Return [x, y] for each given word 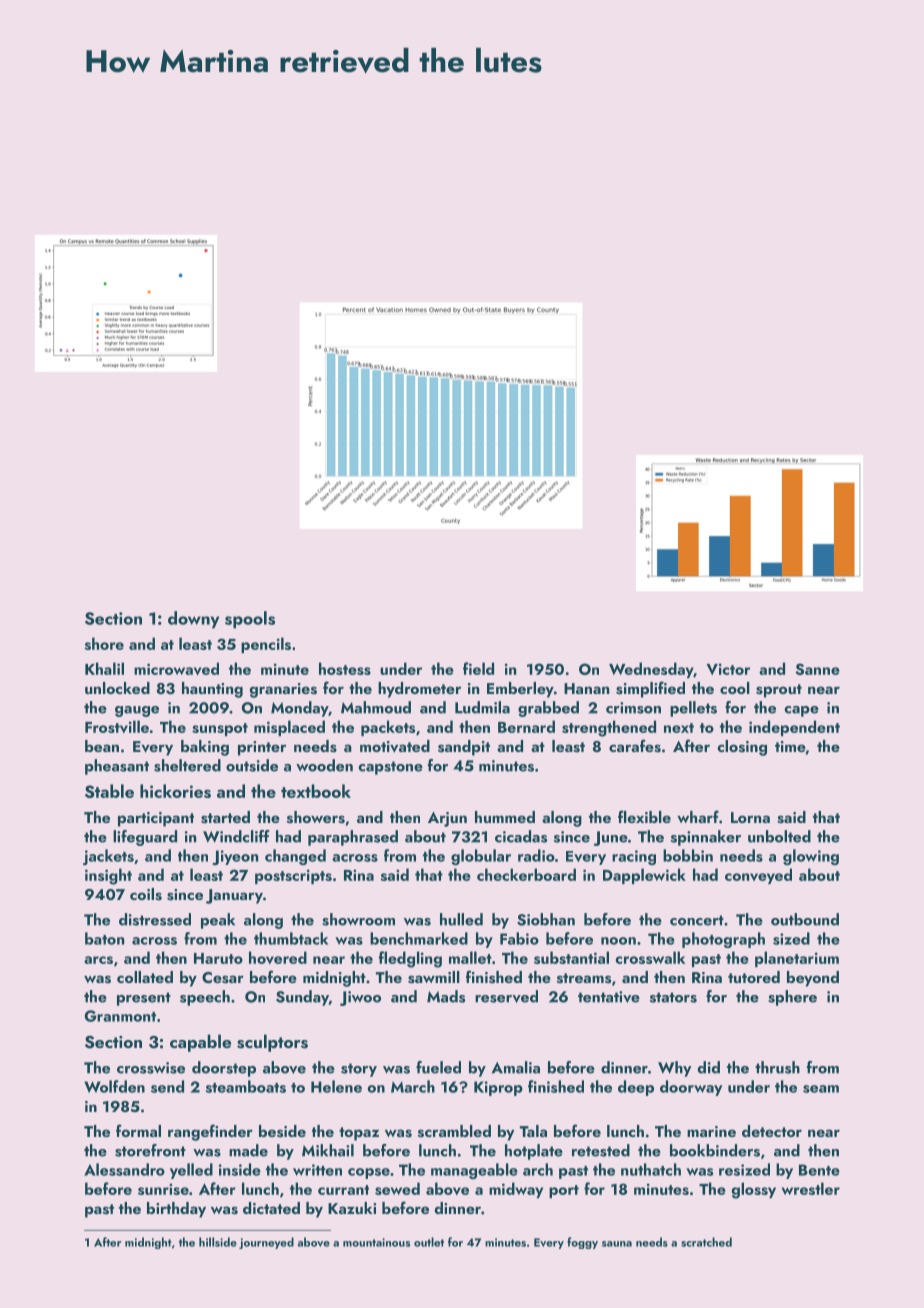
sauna [617, 1244]
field [478, 668]
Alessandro [124, 1169]
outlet [429, 1242]
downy [193, 620]
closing [742, 748]
